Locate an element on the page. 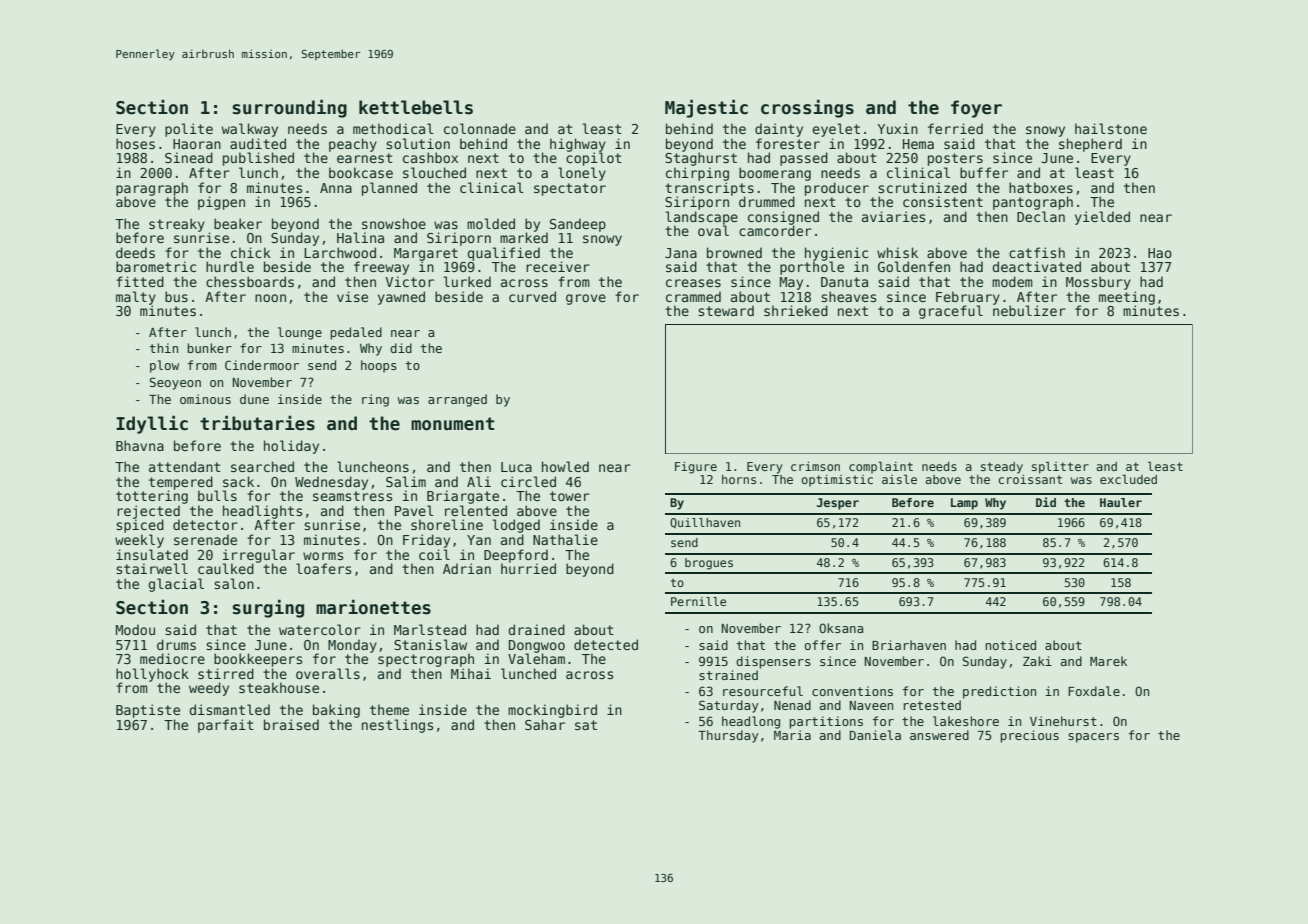 The image size is (1308, 924). polite is located at coordinates (189, 130).
